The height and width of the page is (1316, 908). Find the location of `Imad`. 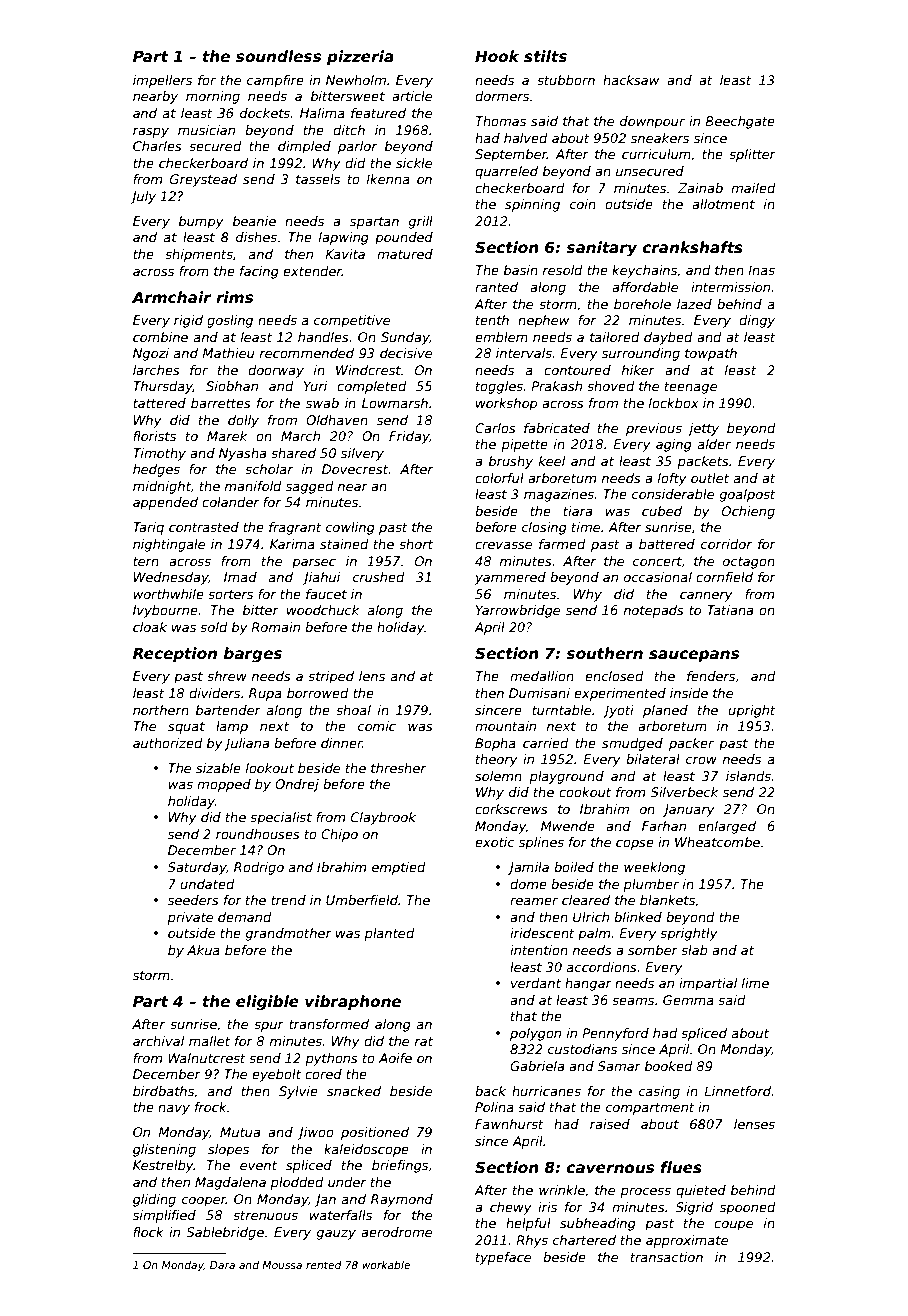

Imad is located at coordinates (240, 577).
